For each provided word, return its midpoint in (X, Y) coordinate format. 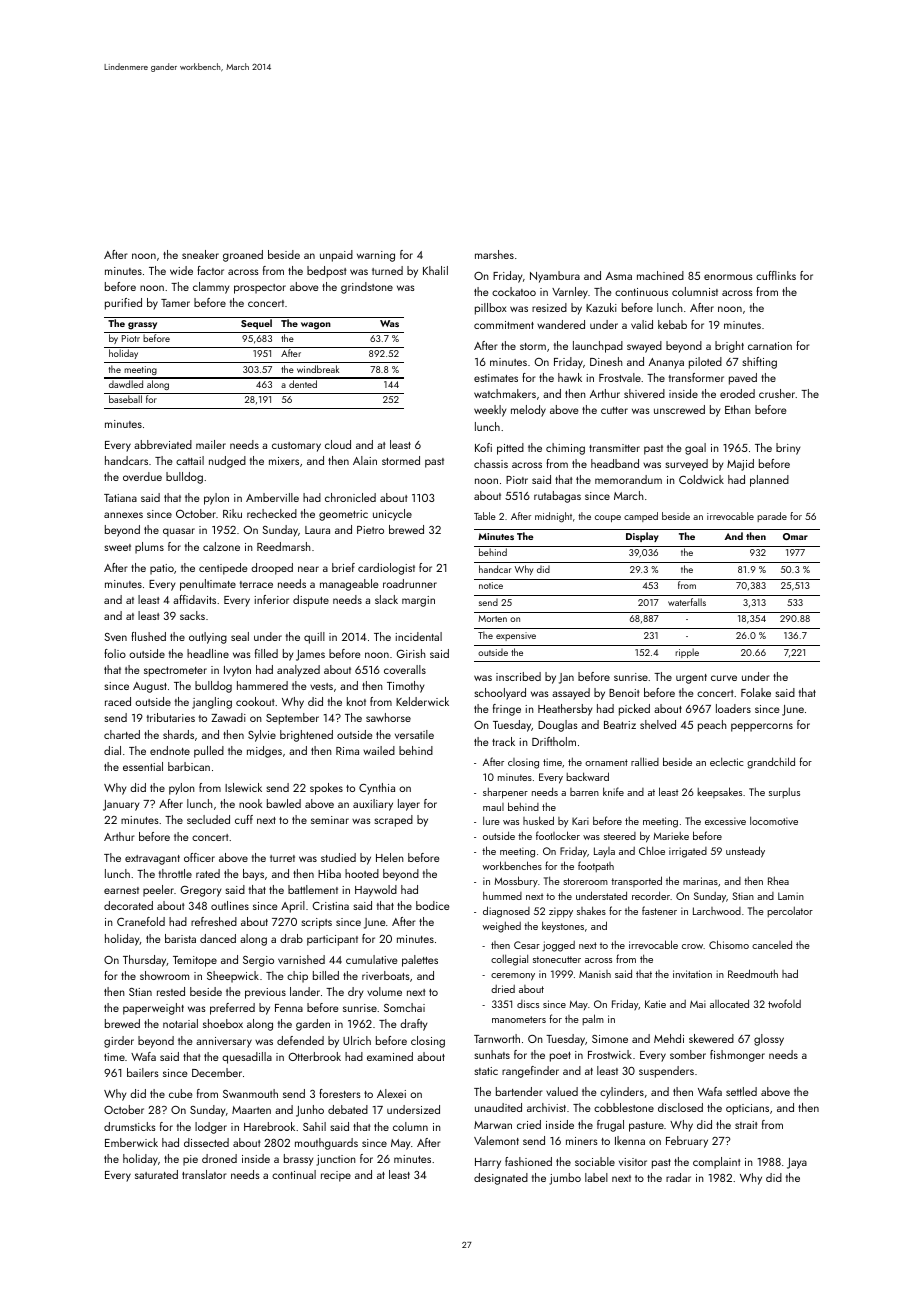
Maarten (251, 1110)
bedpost (326, 272)
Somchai (404, 1007)
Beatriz (620, 725)
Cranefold (141, 921)
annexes (123, 515)
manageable (349, 585)
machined (660, 275)
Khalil (435, 270)
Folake (756, 692)
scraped (394, 821)
